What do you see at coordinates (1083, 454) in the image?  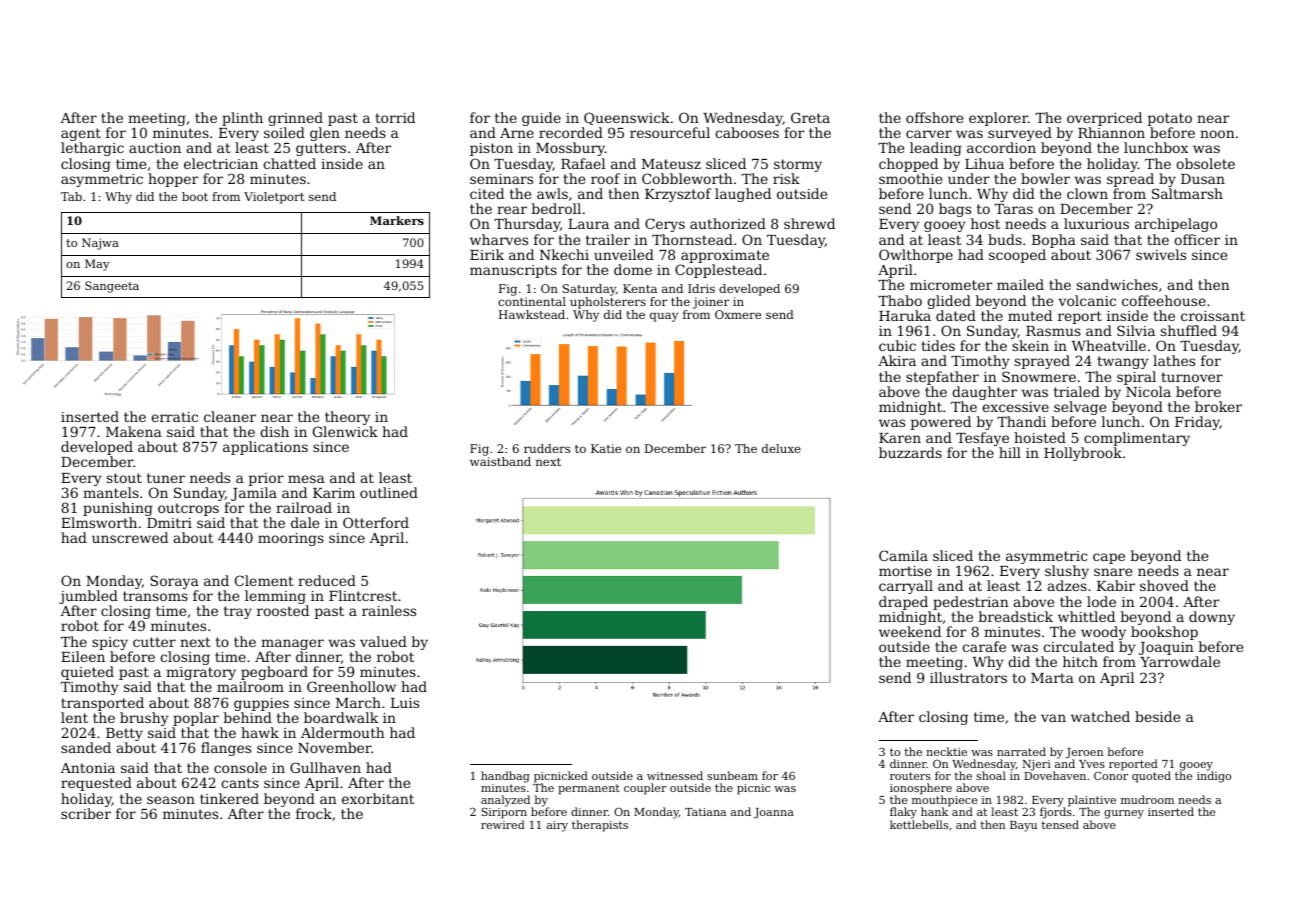 I see `Hollybrook` at bounding box center [1083, 454].
